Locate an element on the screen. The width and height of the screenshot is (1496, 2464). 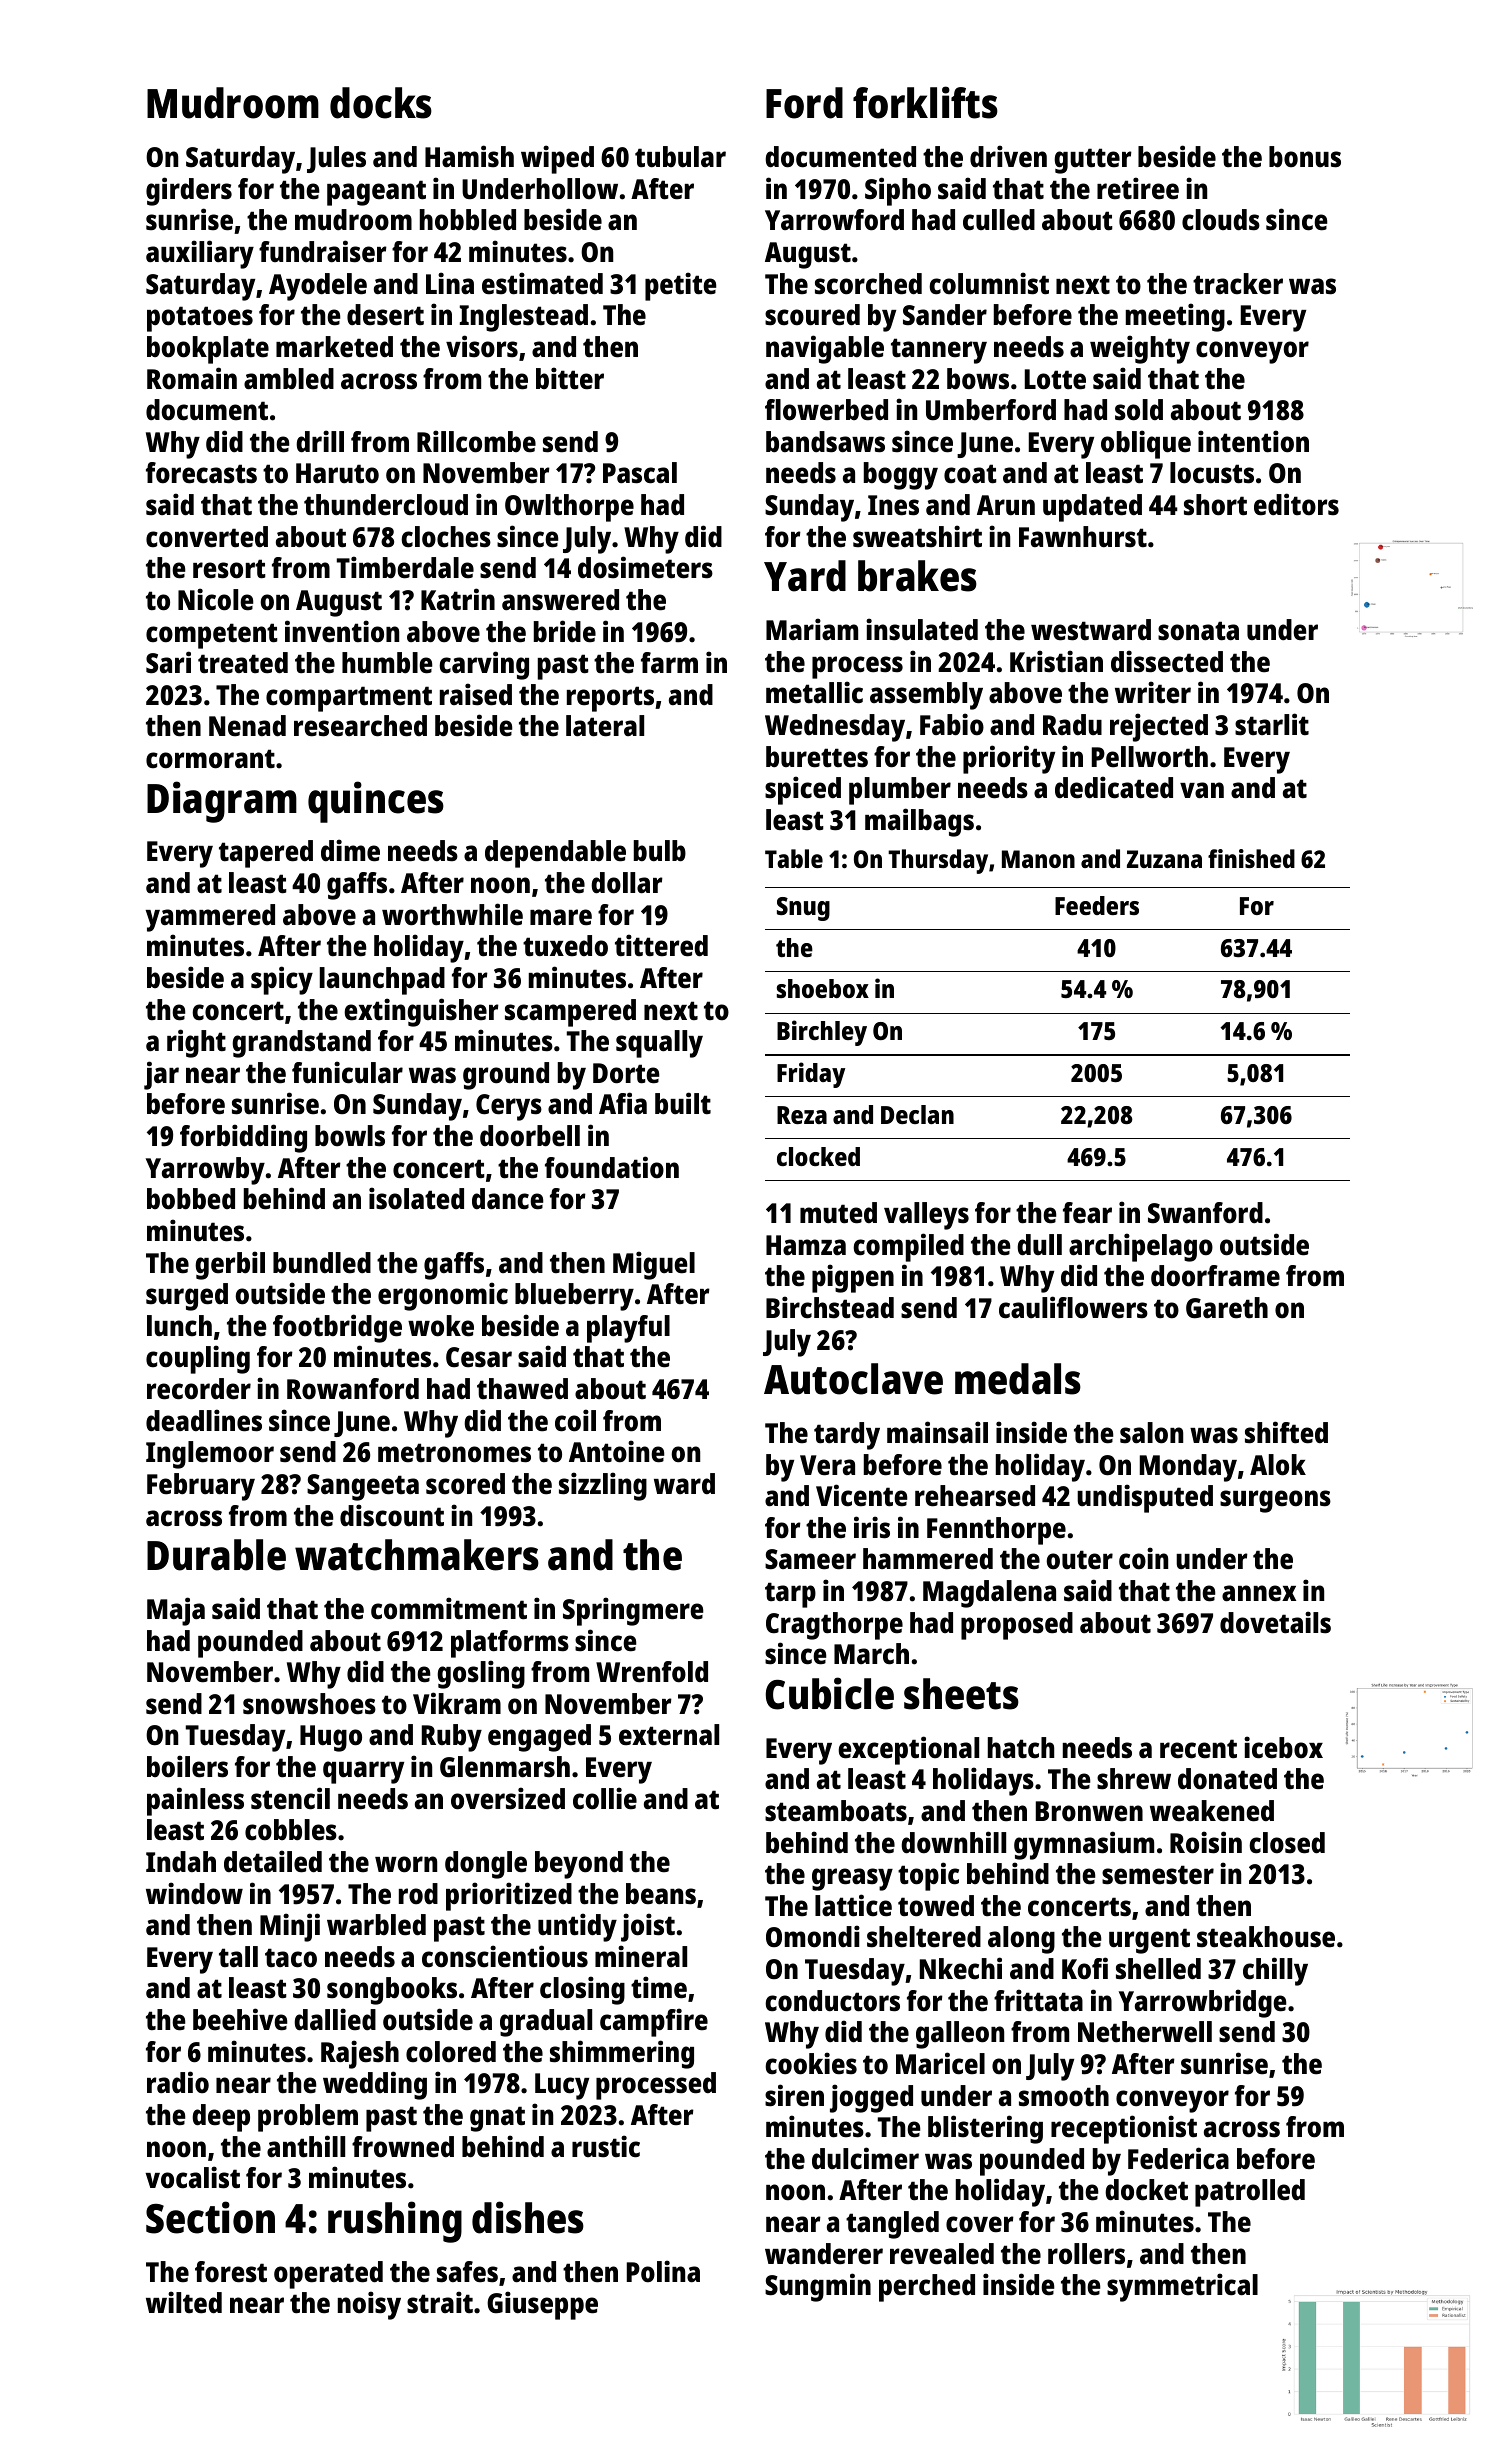
boilers is located at coordinates (187, 1766).
